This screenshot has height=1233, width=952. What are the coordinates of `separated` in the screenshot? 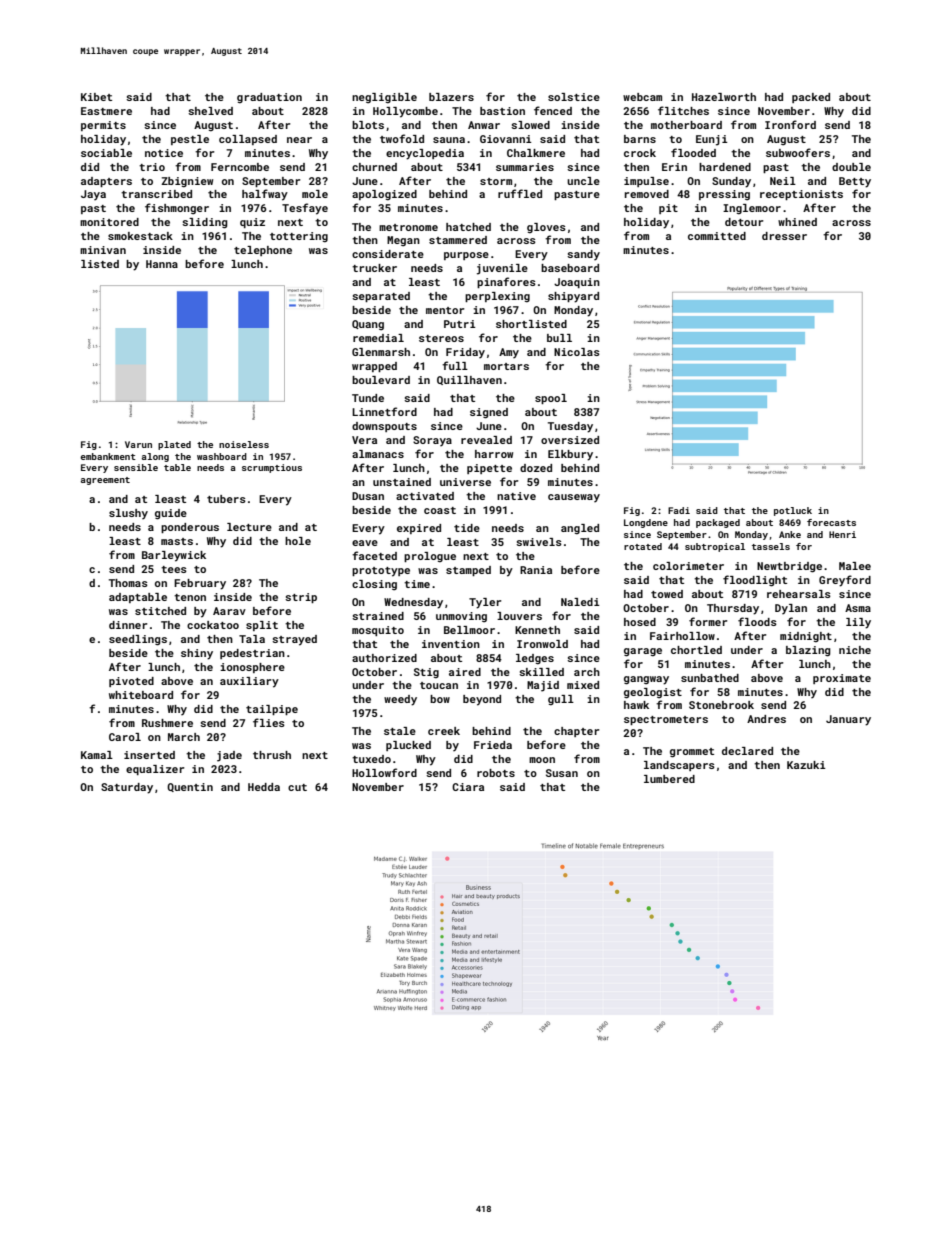 It's located at (381, 297).
